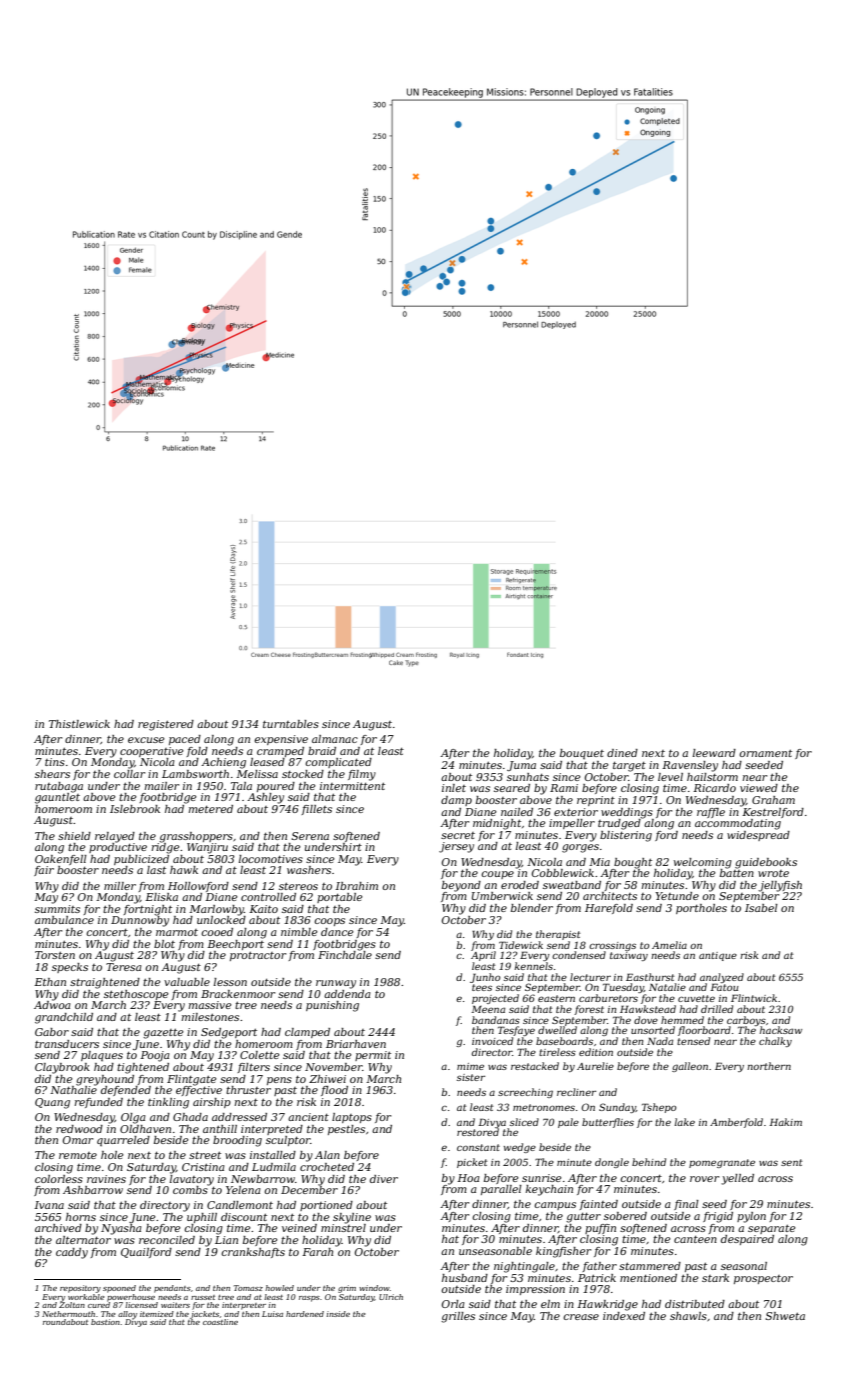 The height and width of the page is (1400, 849). What do you see at coordinates (775, 1042) in the page?
I see `chalky` at bounding box center [775, 1042].
